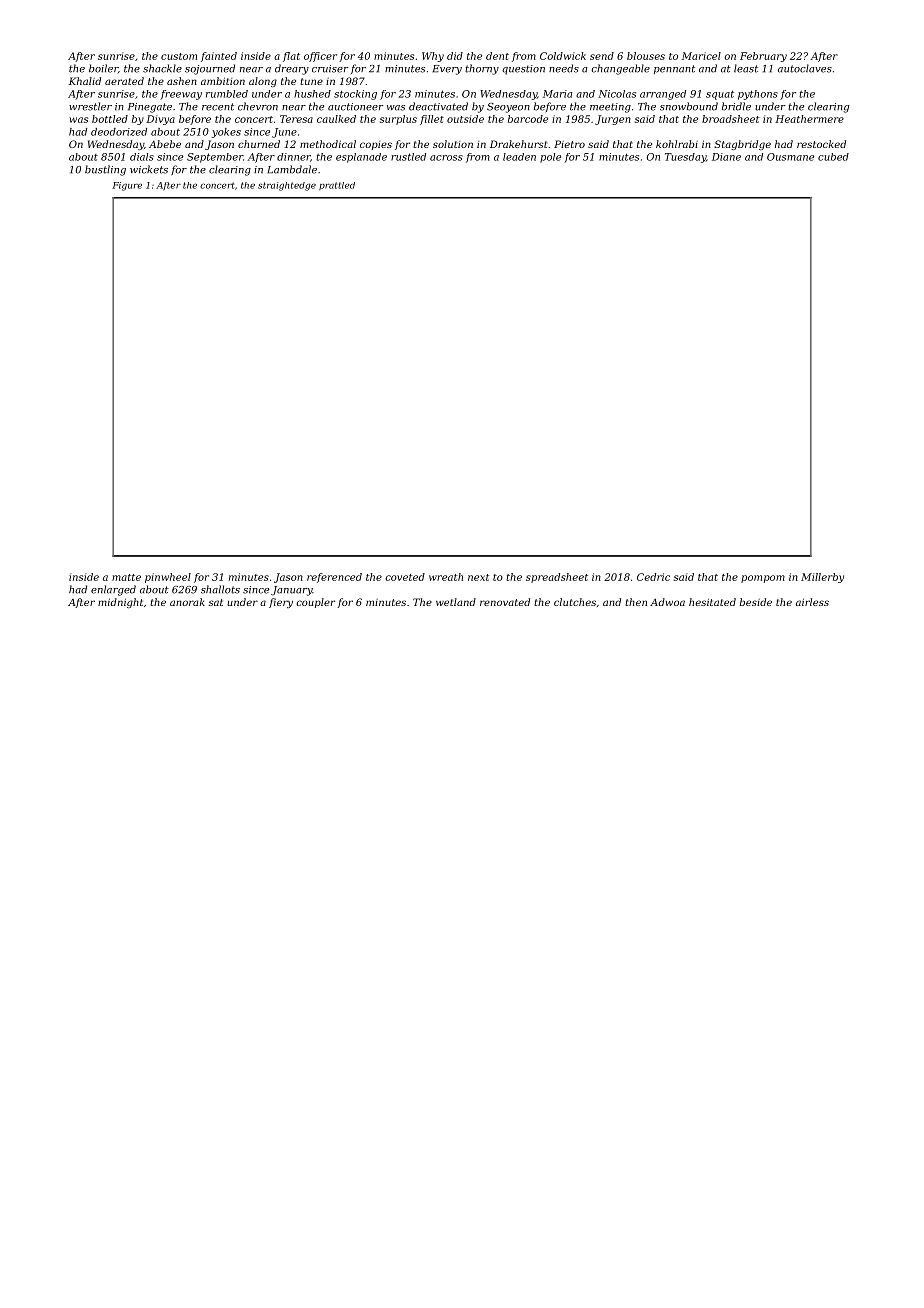 The height and width of the image is (1308, 924). What do you see at coordinates (805, 68) in the image?
I see `autoclaves` at bounding box center [805, 68].
